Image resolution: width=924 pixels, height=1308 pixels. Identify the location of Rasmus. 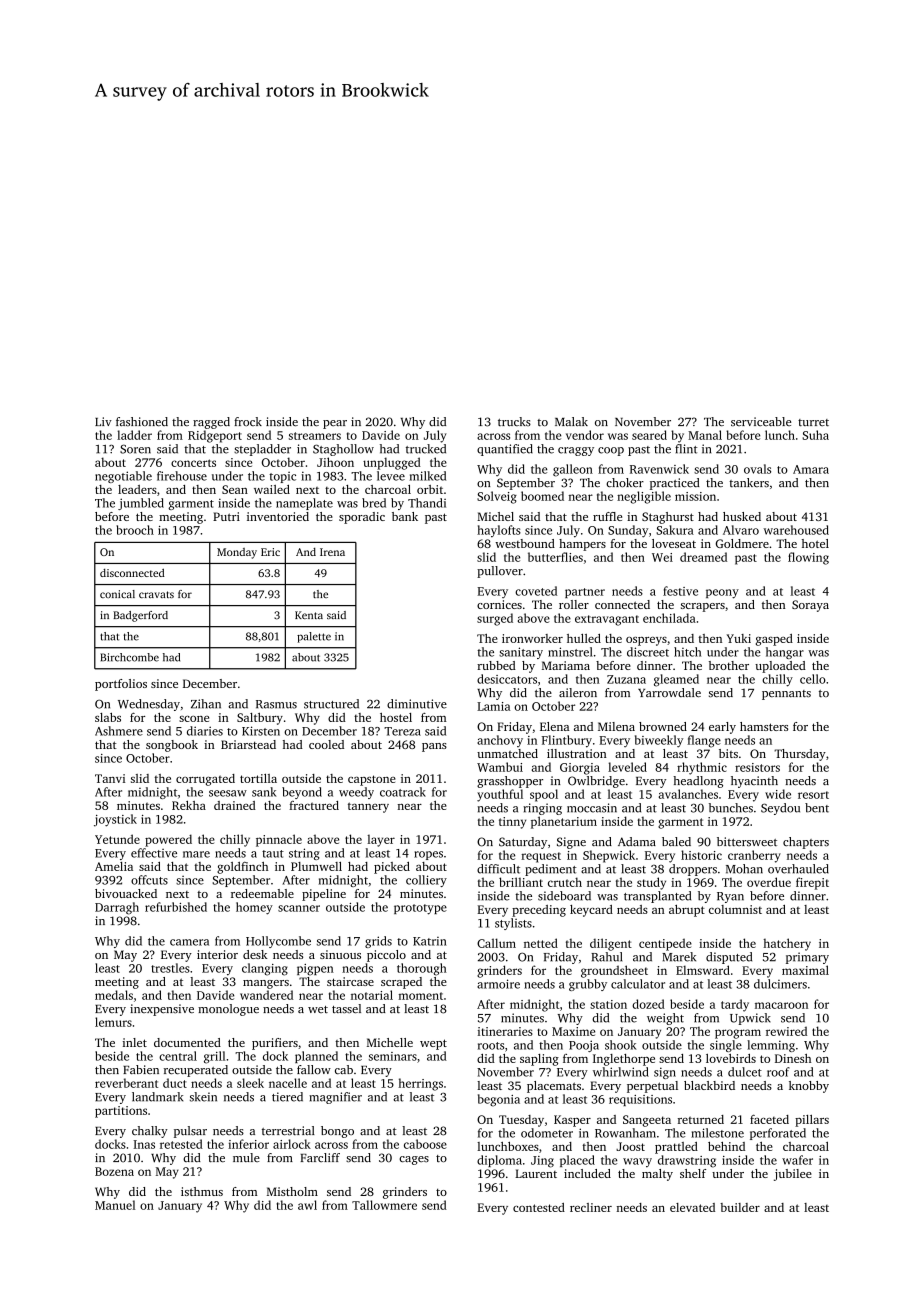
(276, 704).
